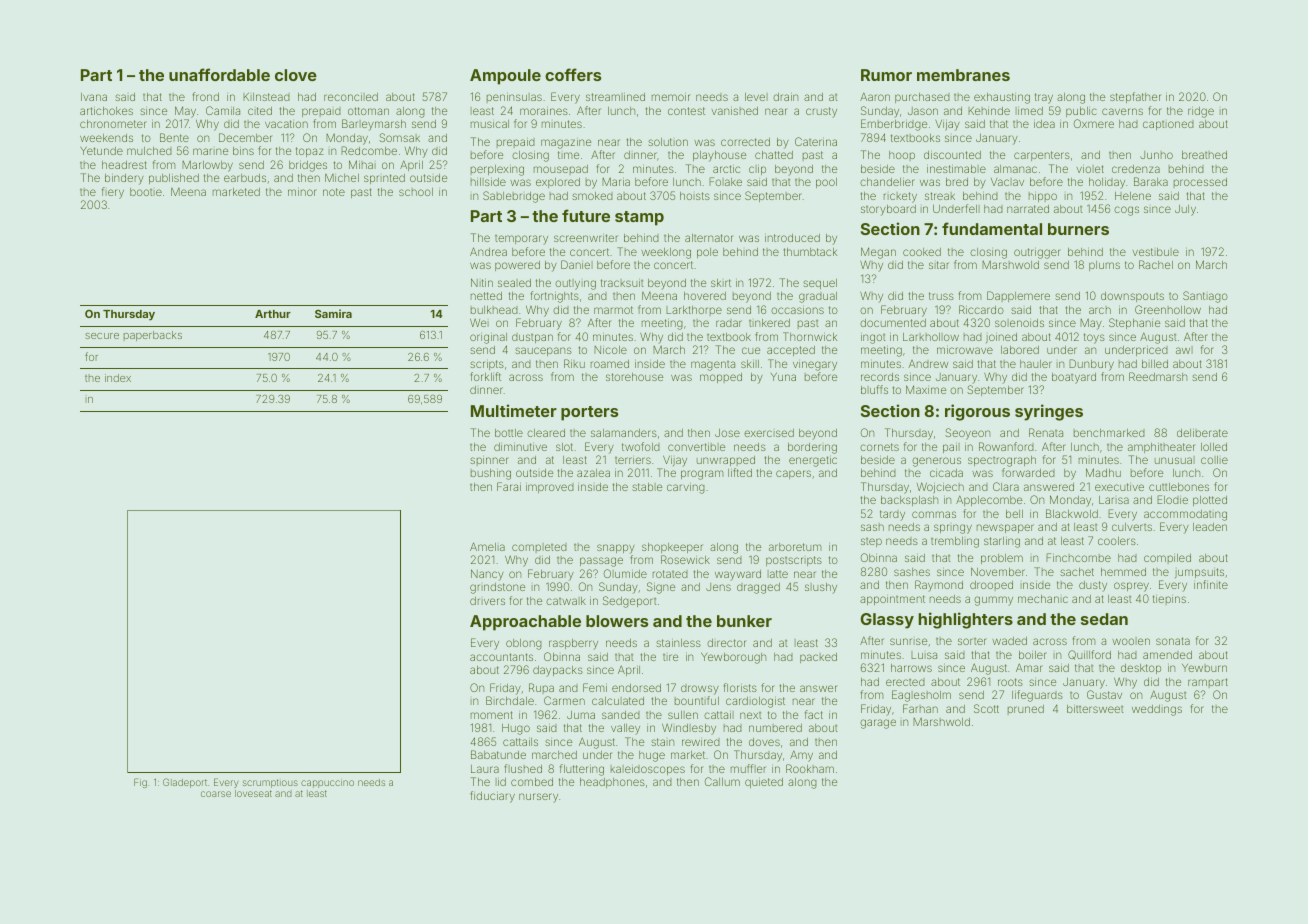 Image resolution: width=1308 pixels, height=924 pixels. I want to click on moment, so click(492, 715).
